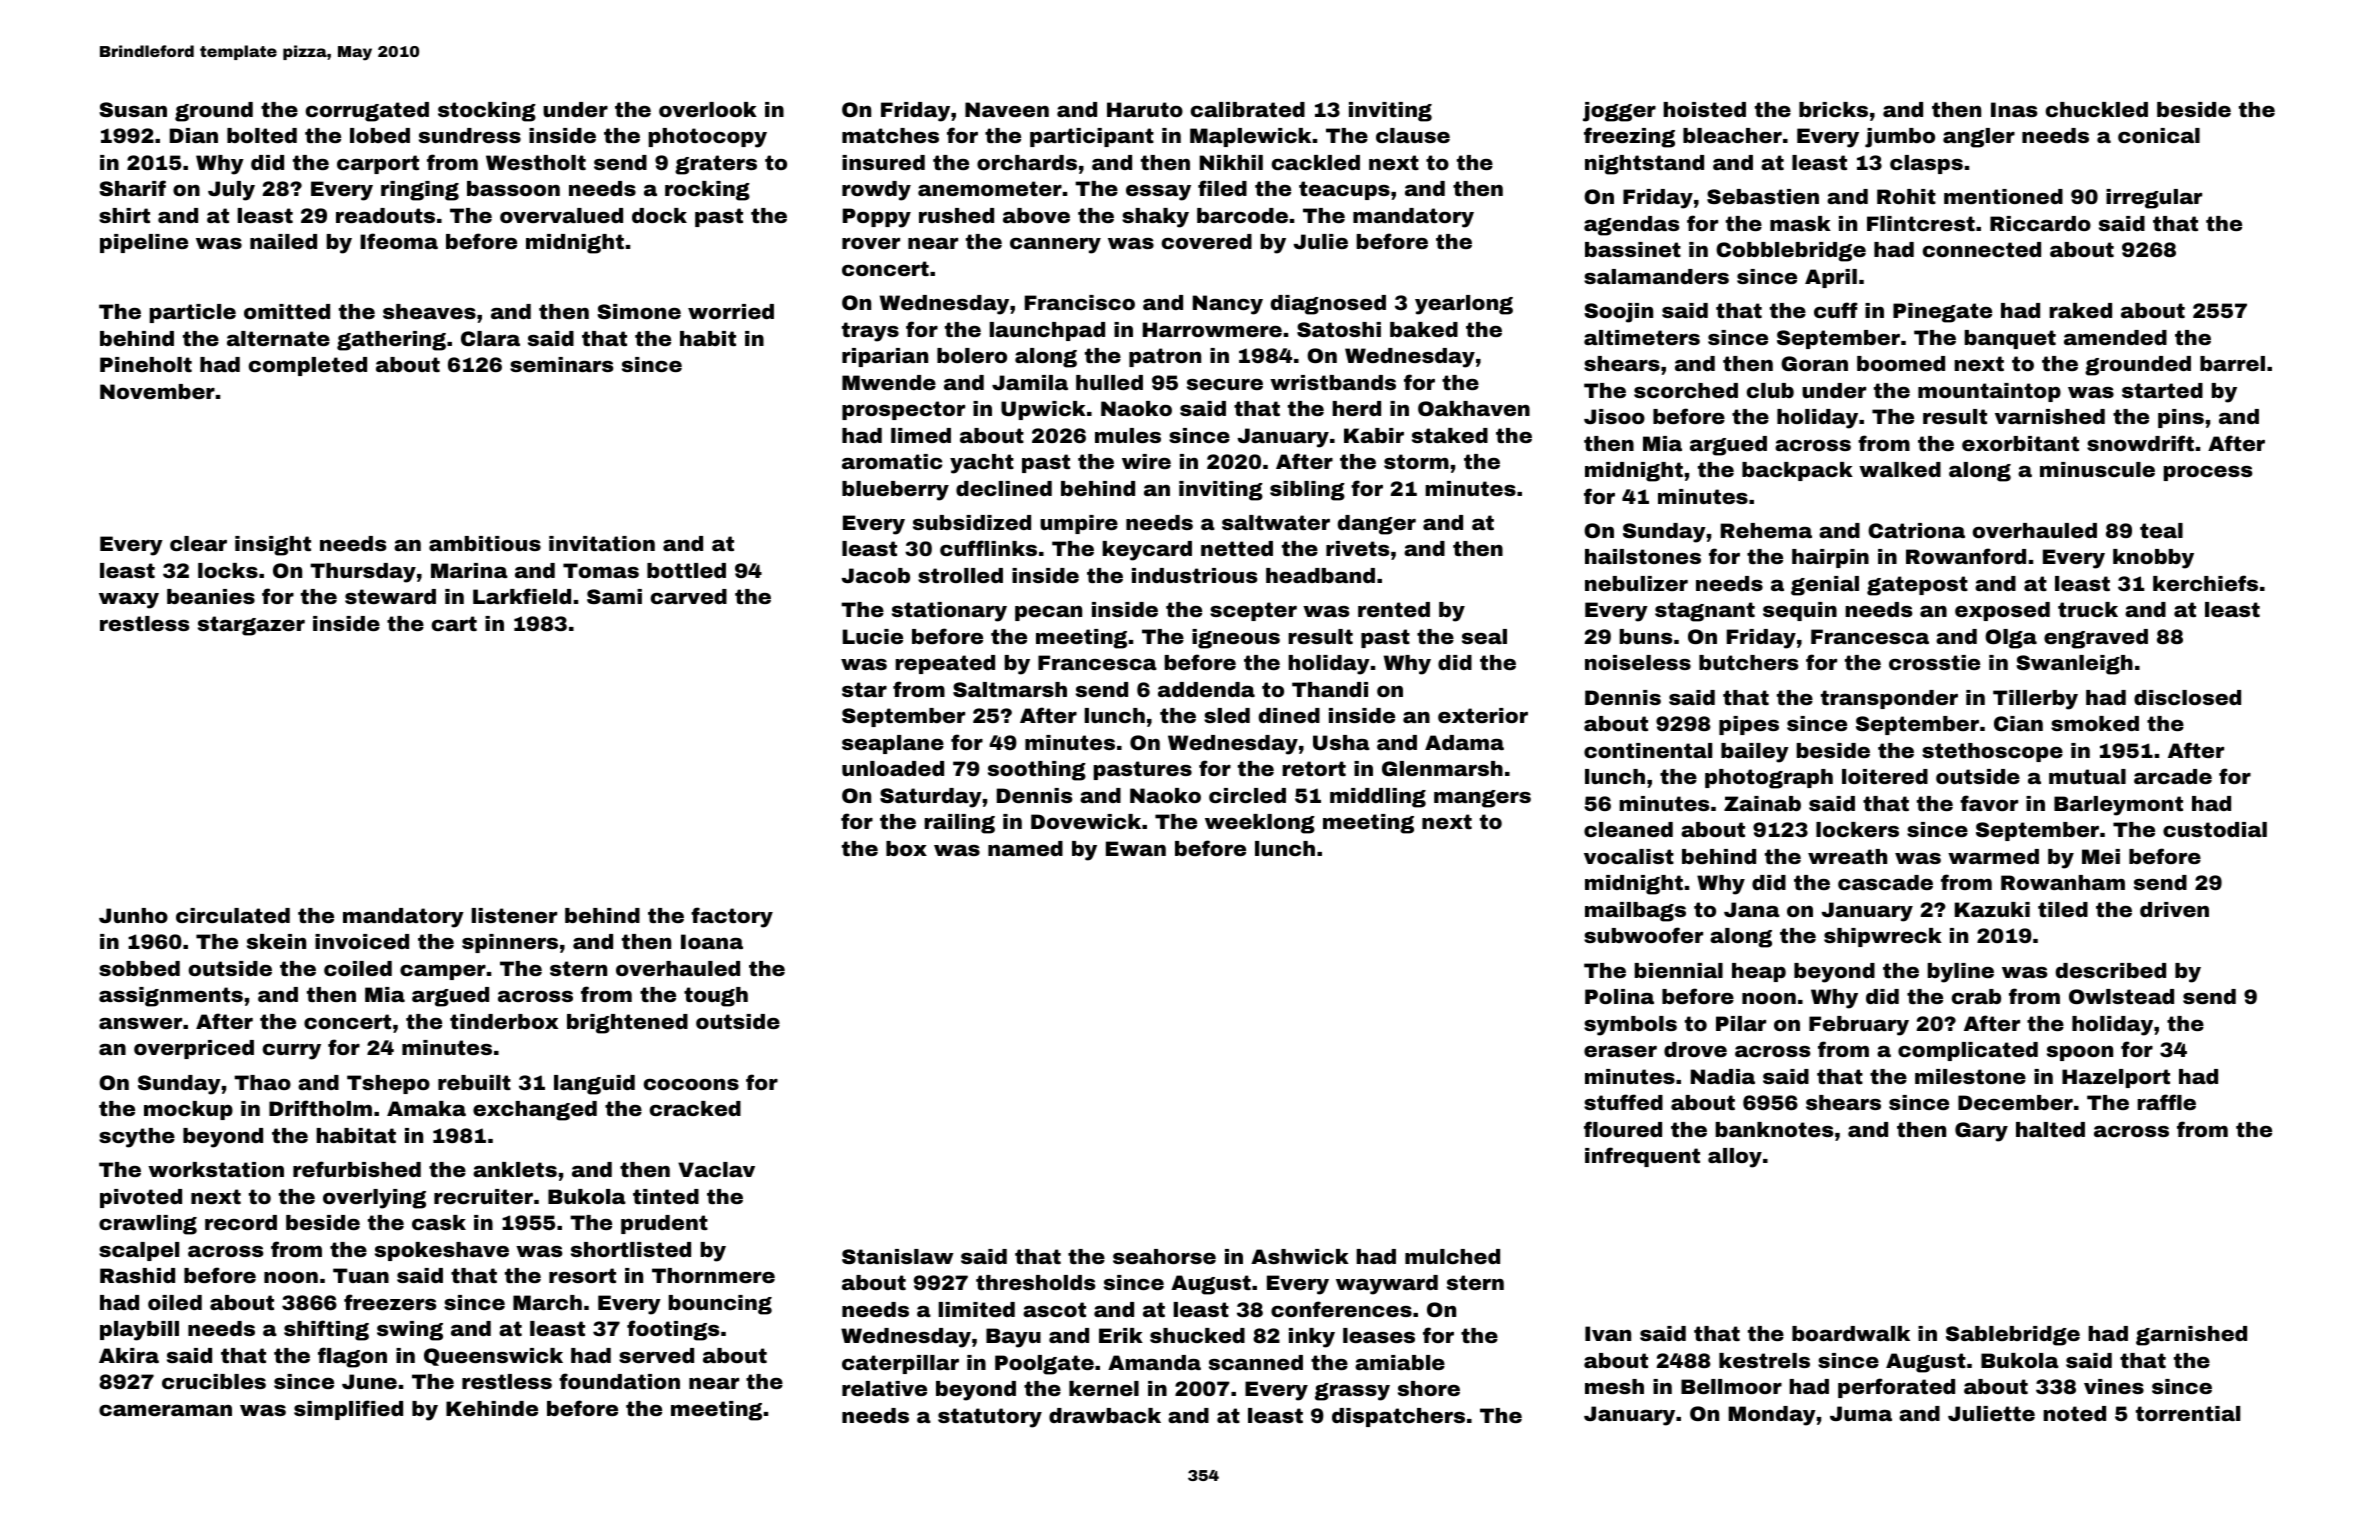 This screenshot has height=1537, width=2375. I want to click on scythe, so click(137, 1138).
